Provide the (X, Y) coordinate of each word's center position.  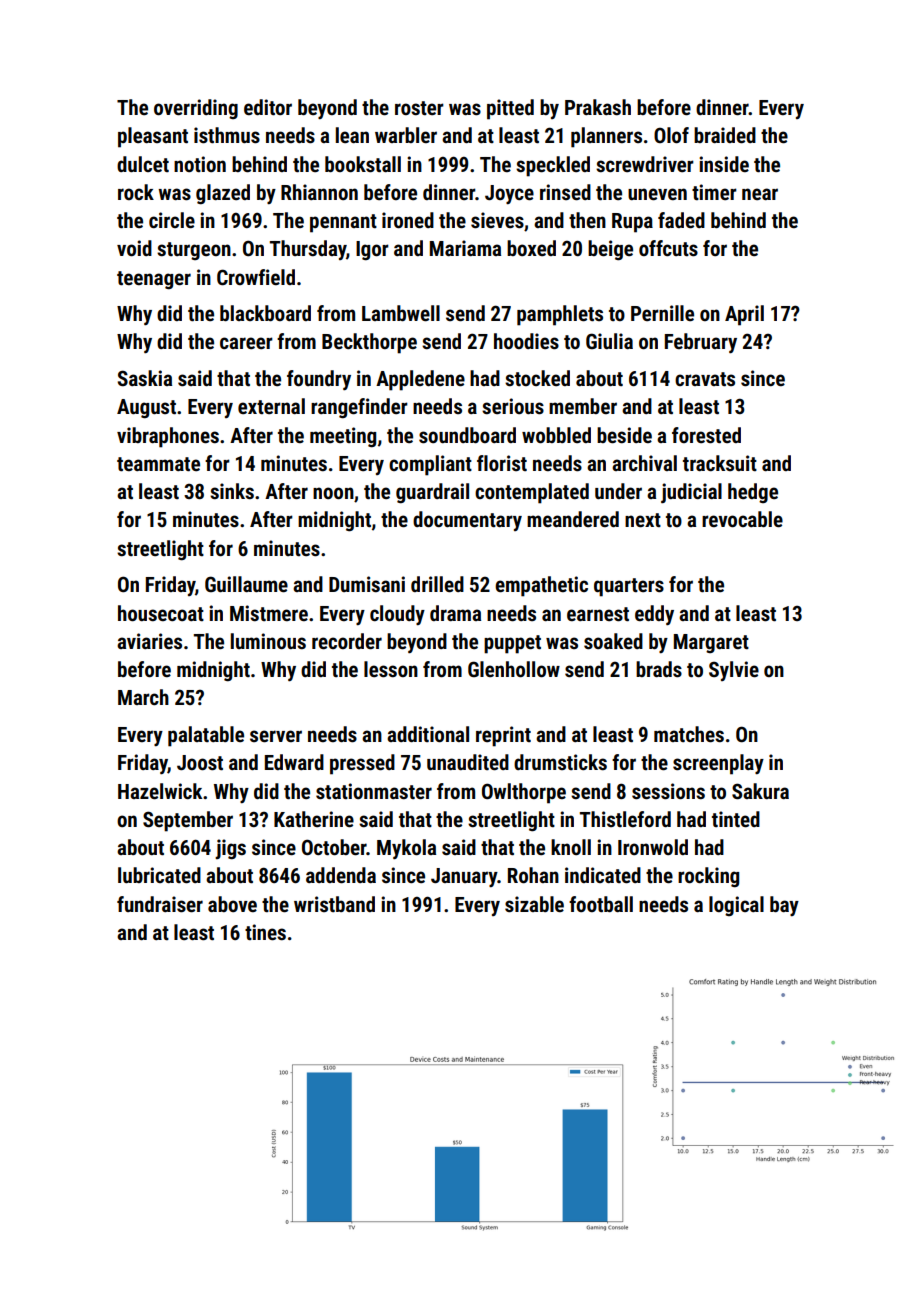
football (601, 904)
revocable (742, 519)
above (232, 904)
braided (725, 135)
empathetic (541, 586)
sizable (534, 904)
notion (200, 164)
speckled (553, 166)
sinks (232, 491)
